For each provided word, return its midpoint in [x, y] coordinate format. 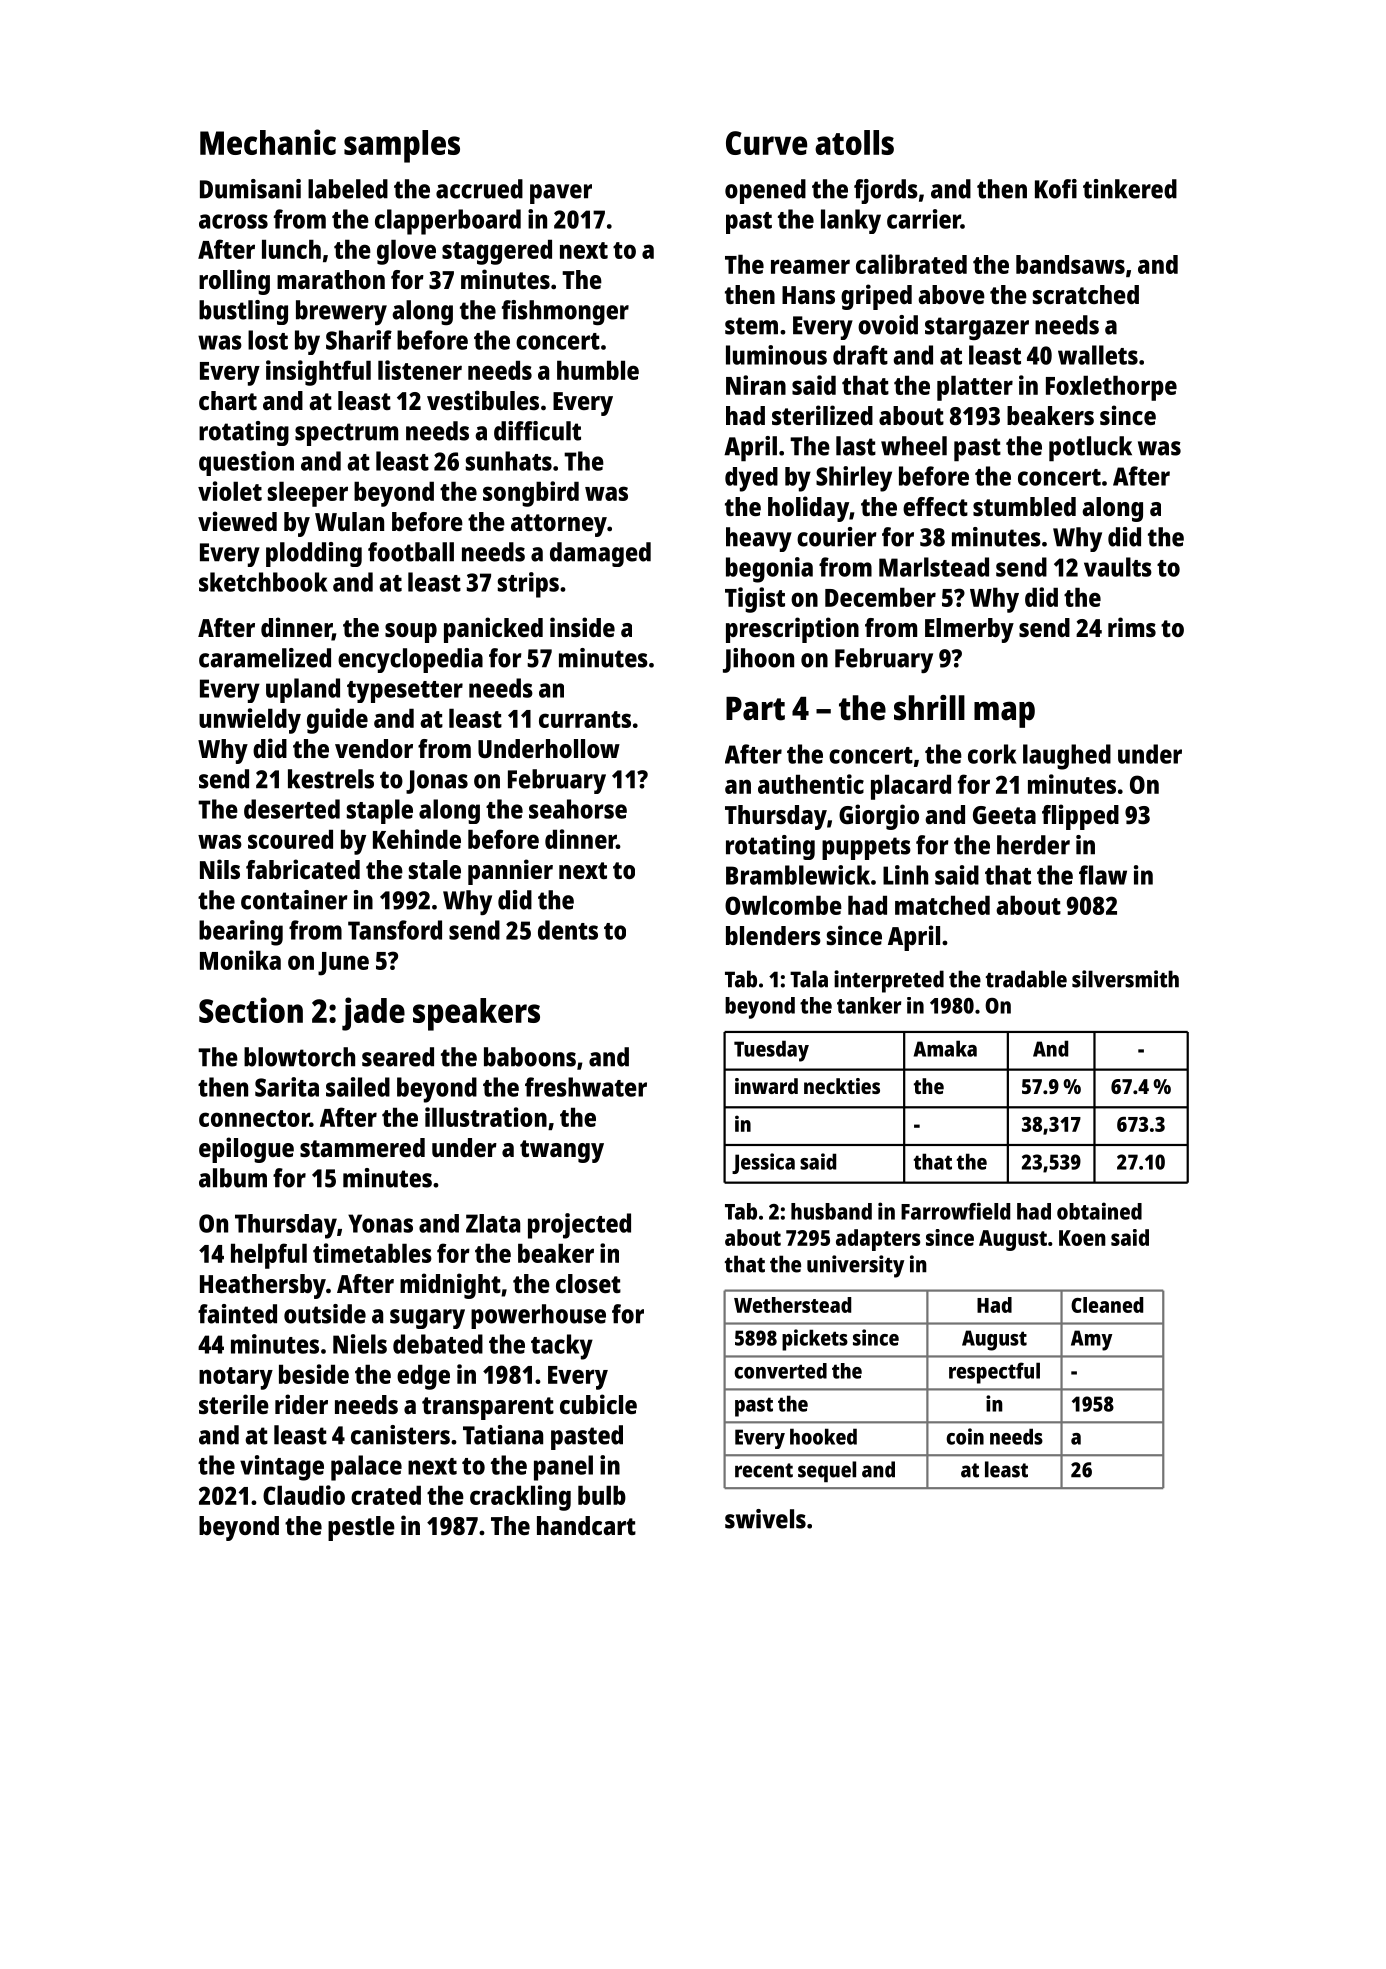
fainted [237, 1314]
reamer [810, 266]
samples [402, 146]
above [951, 294]
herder [1033, 845]
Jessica [763, 1163]
